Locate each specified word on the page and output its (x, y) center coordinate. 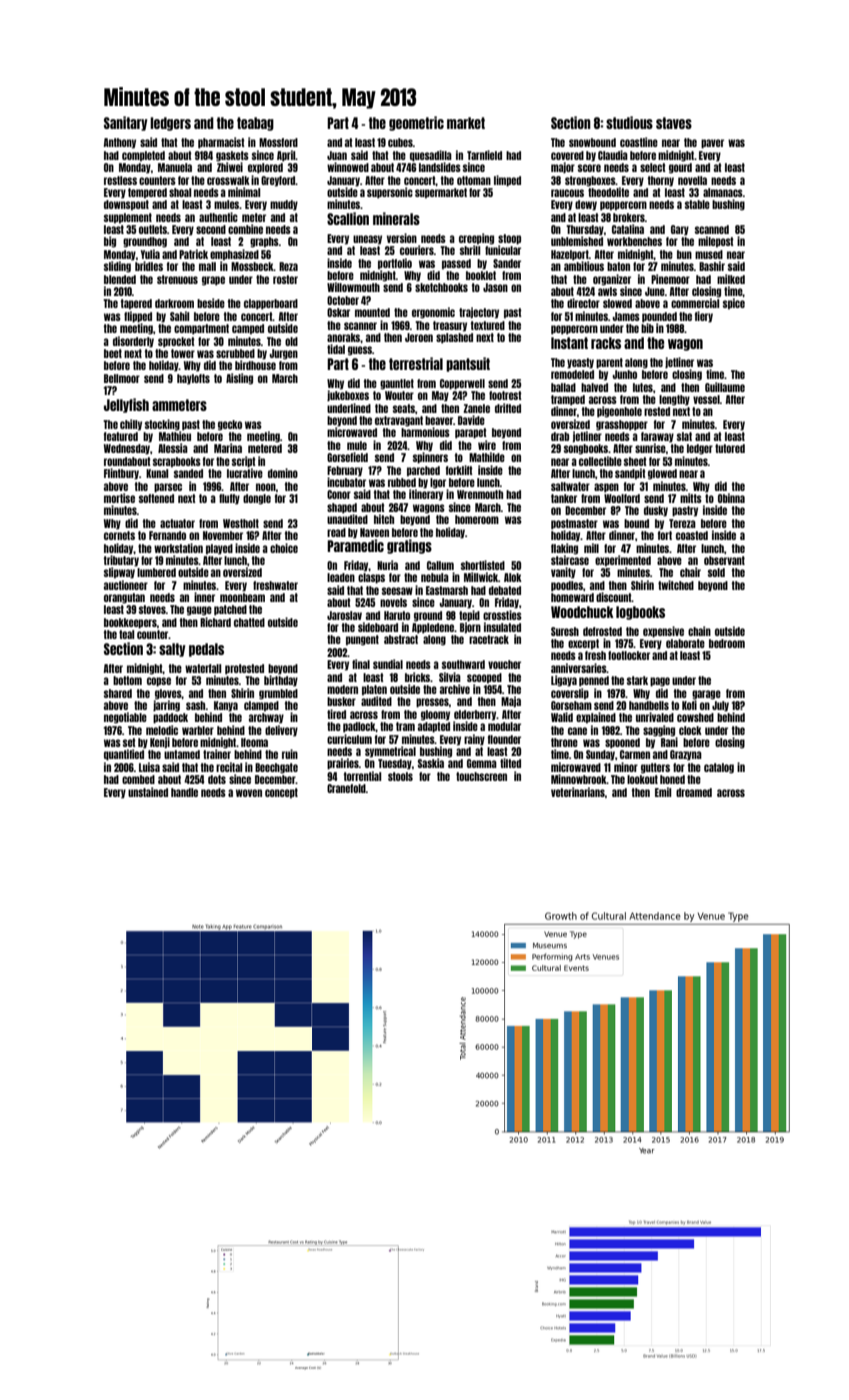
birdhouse (255, 365)
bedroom (727, 643)
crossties (502, 615)
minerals (396, 218)
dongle (257, 499)
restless (120, 180)
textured (487, 325)
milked (731, 279)
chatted (249, 622)
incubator (346, 482)
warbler (198, 730)
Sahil (179, 316)
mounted (372, 312)
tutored (730, 448)
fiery (704, 317)
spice (734, 304)
